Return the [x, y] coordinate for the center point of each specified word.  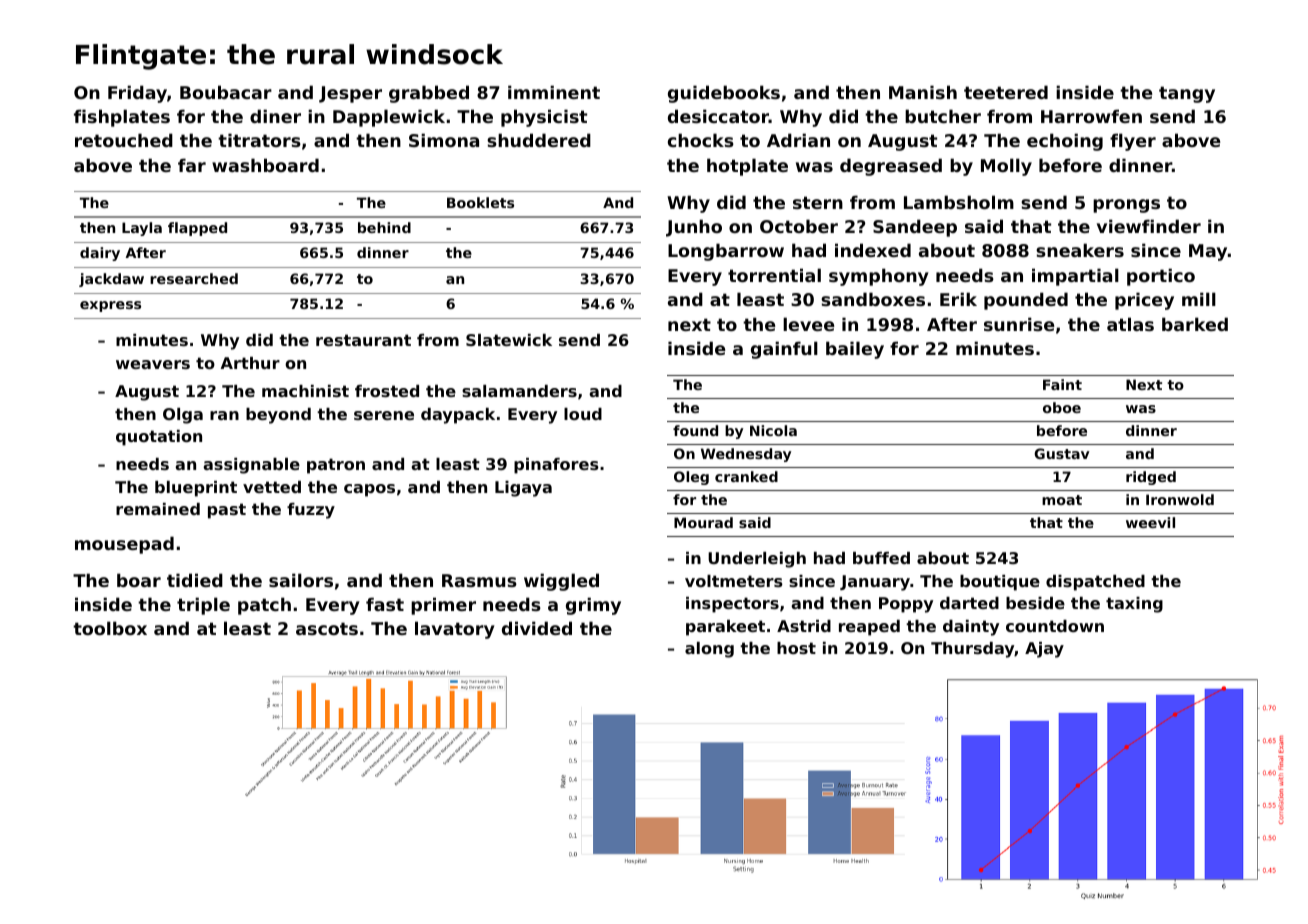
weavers [153, 364]
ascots [327, 628]
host [796, 648]
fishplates [122, 118]
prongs [1126, 206]
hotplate [747, 167]
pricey [1144, 301]
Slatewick [509, 340]
